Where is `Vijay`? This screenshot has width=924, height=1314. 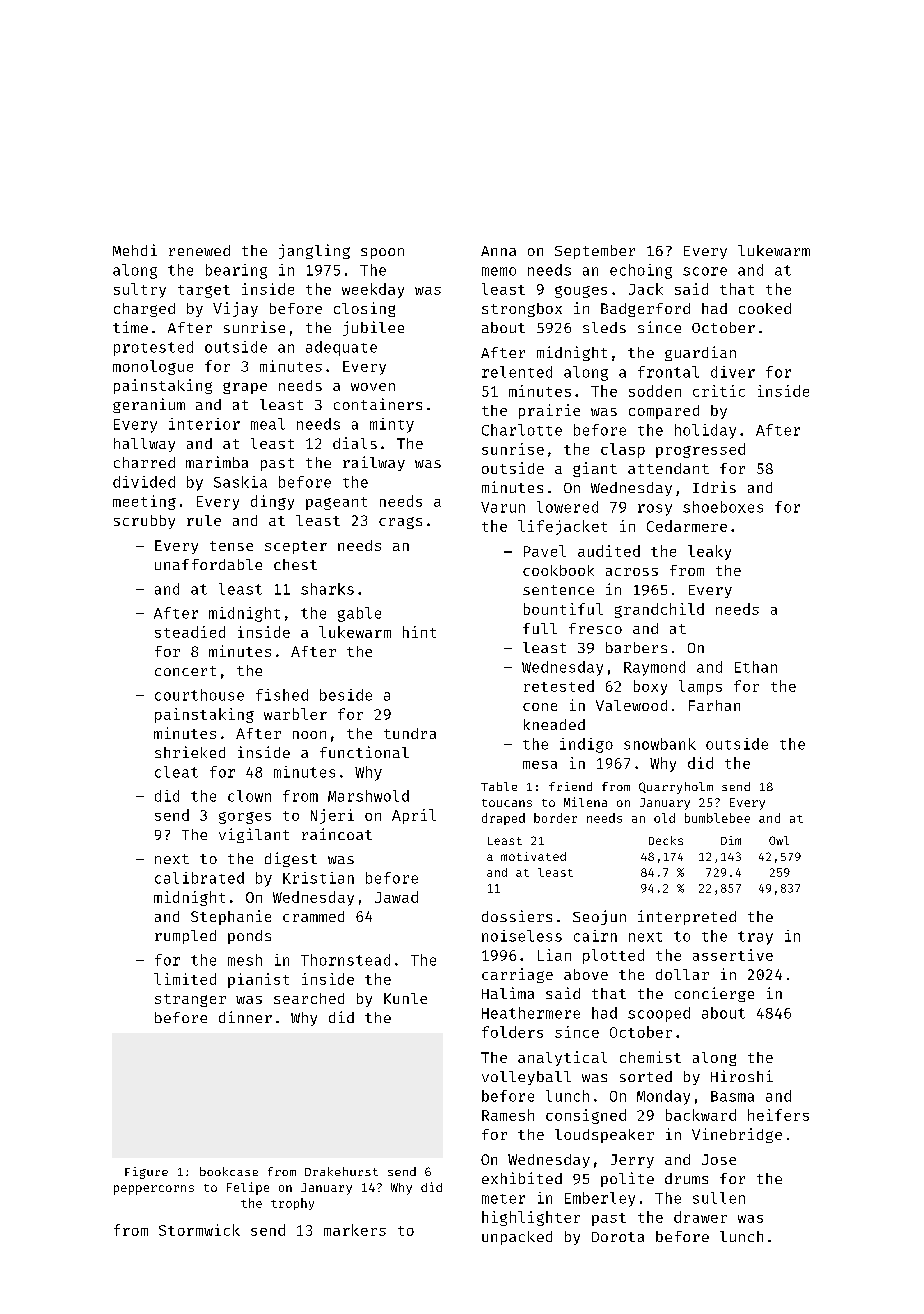 Vijay is located at coordinates (235, 309).
